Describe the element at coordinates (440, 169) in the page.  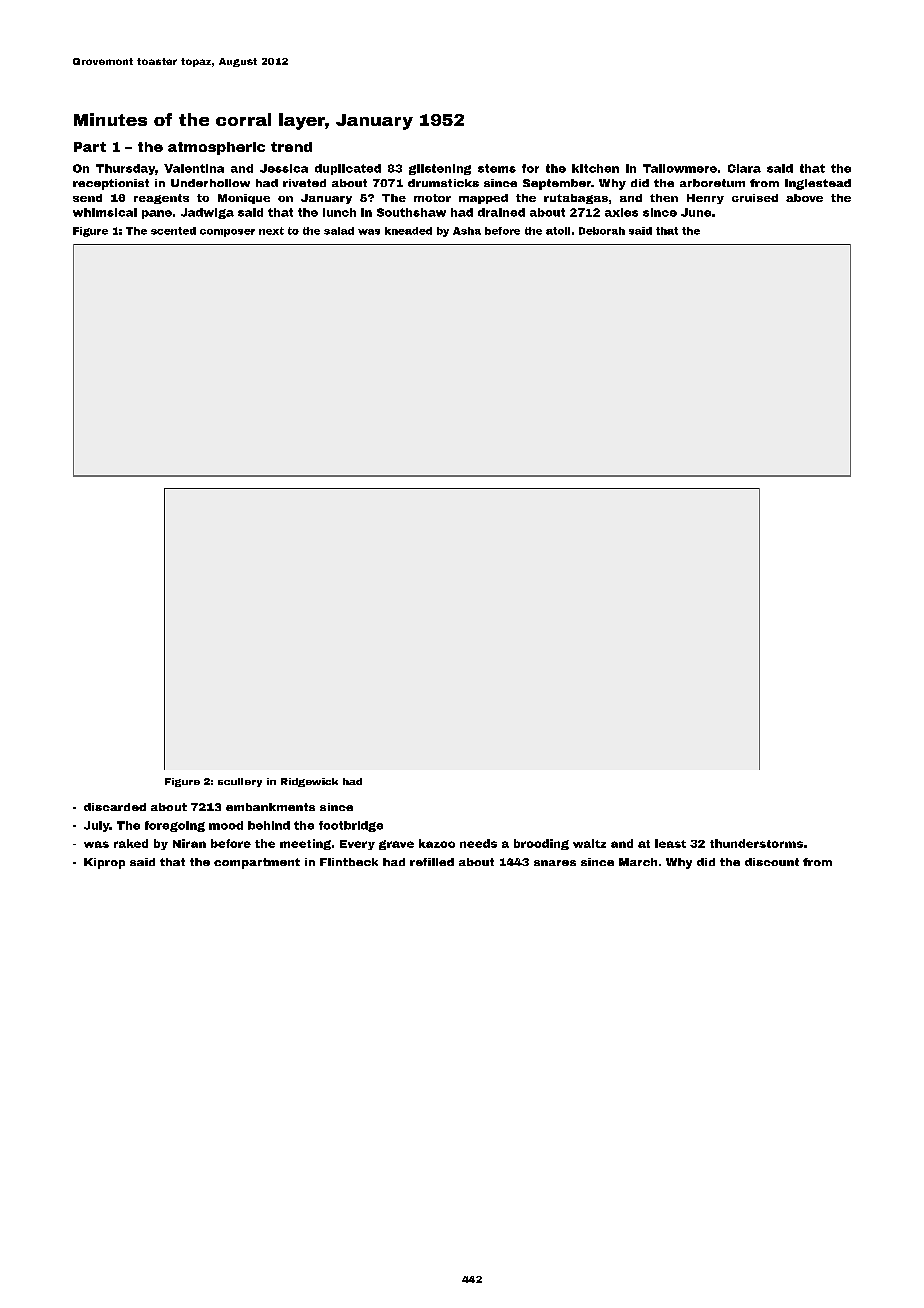
I see `glistening` at that location.
